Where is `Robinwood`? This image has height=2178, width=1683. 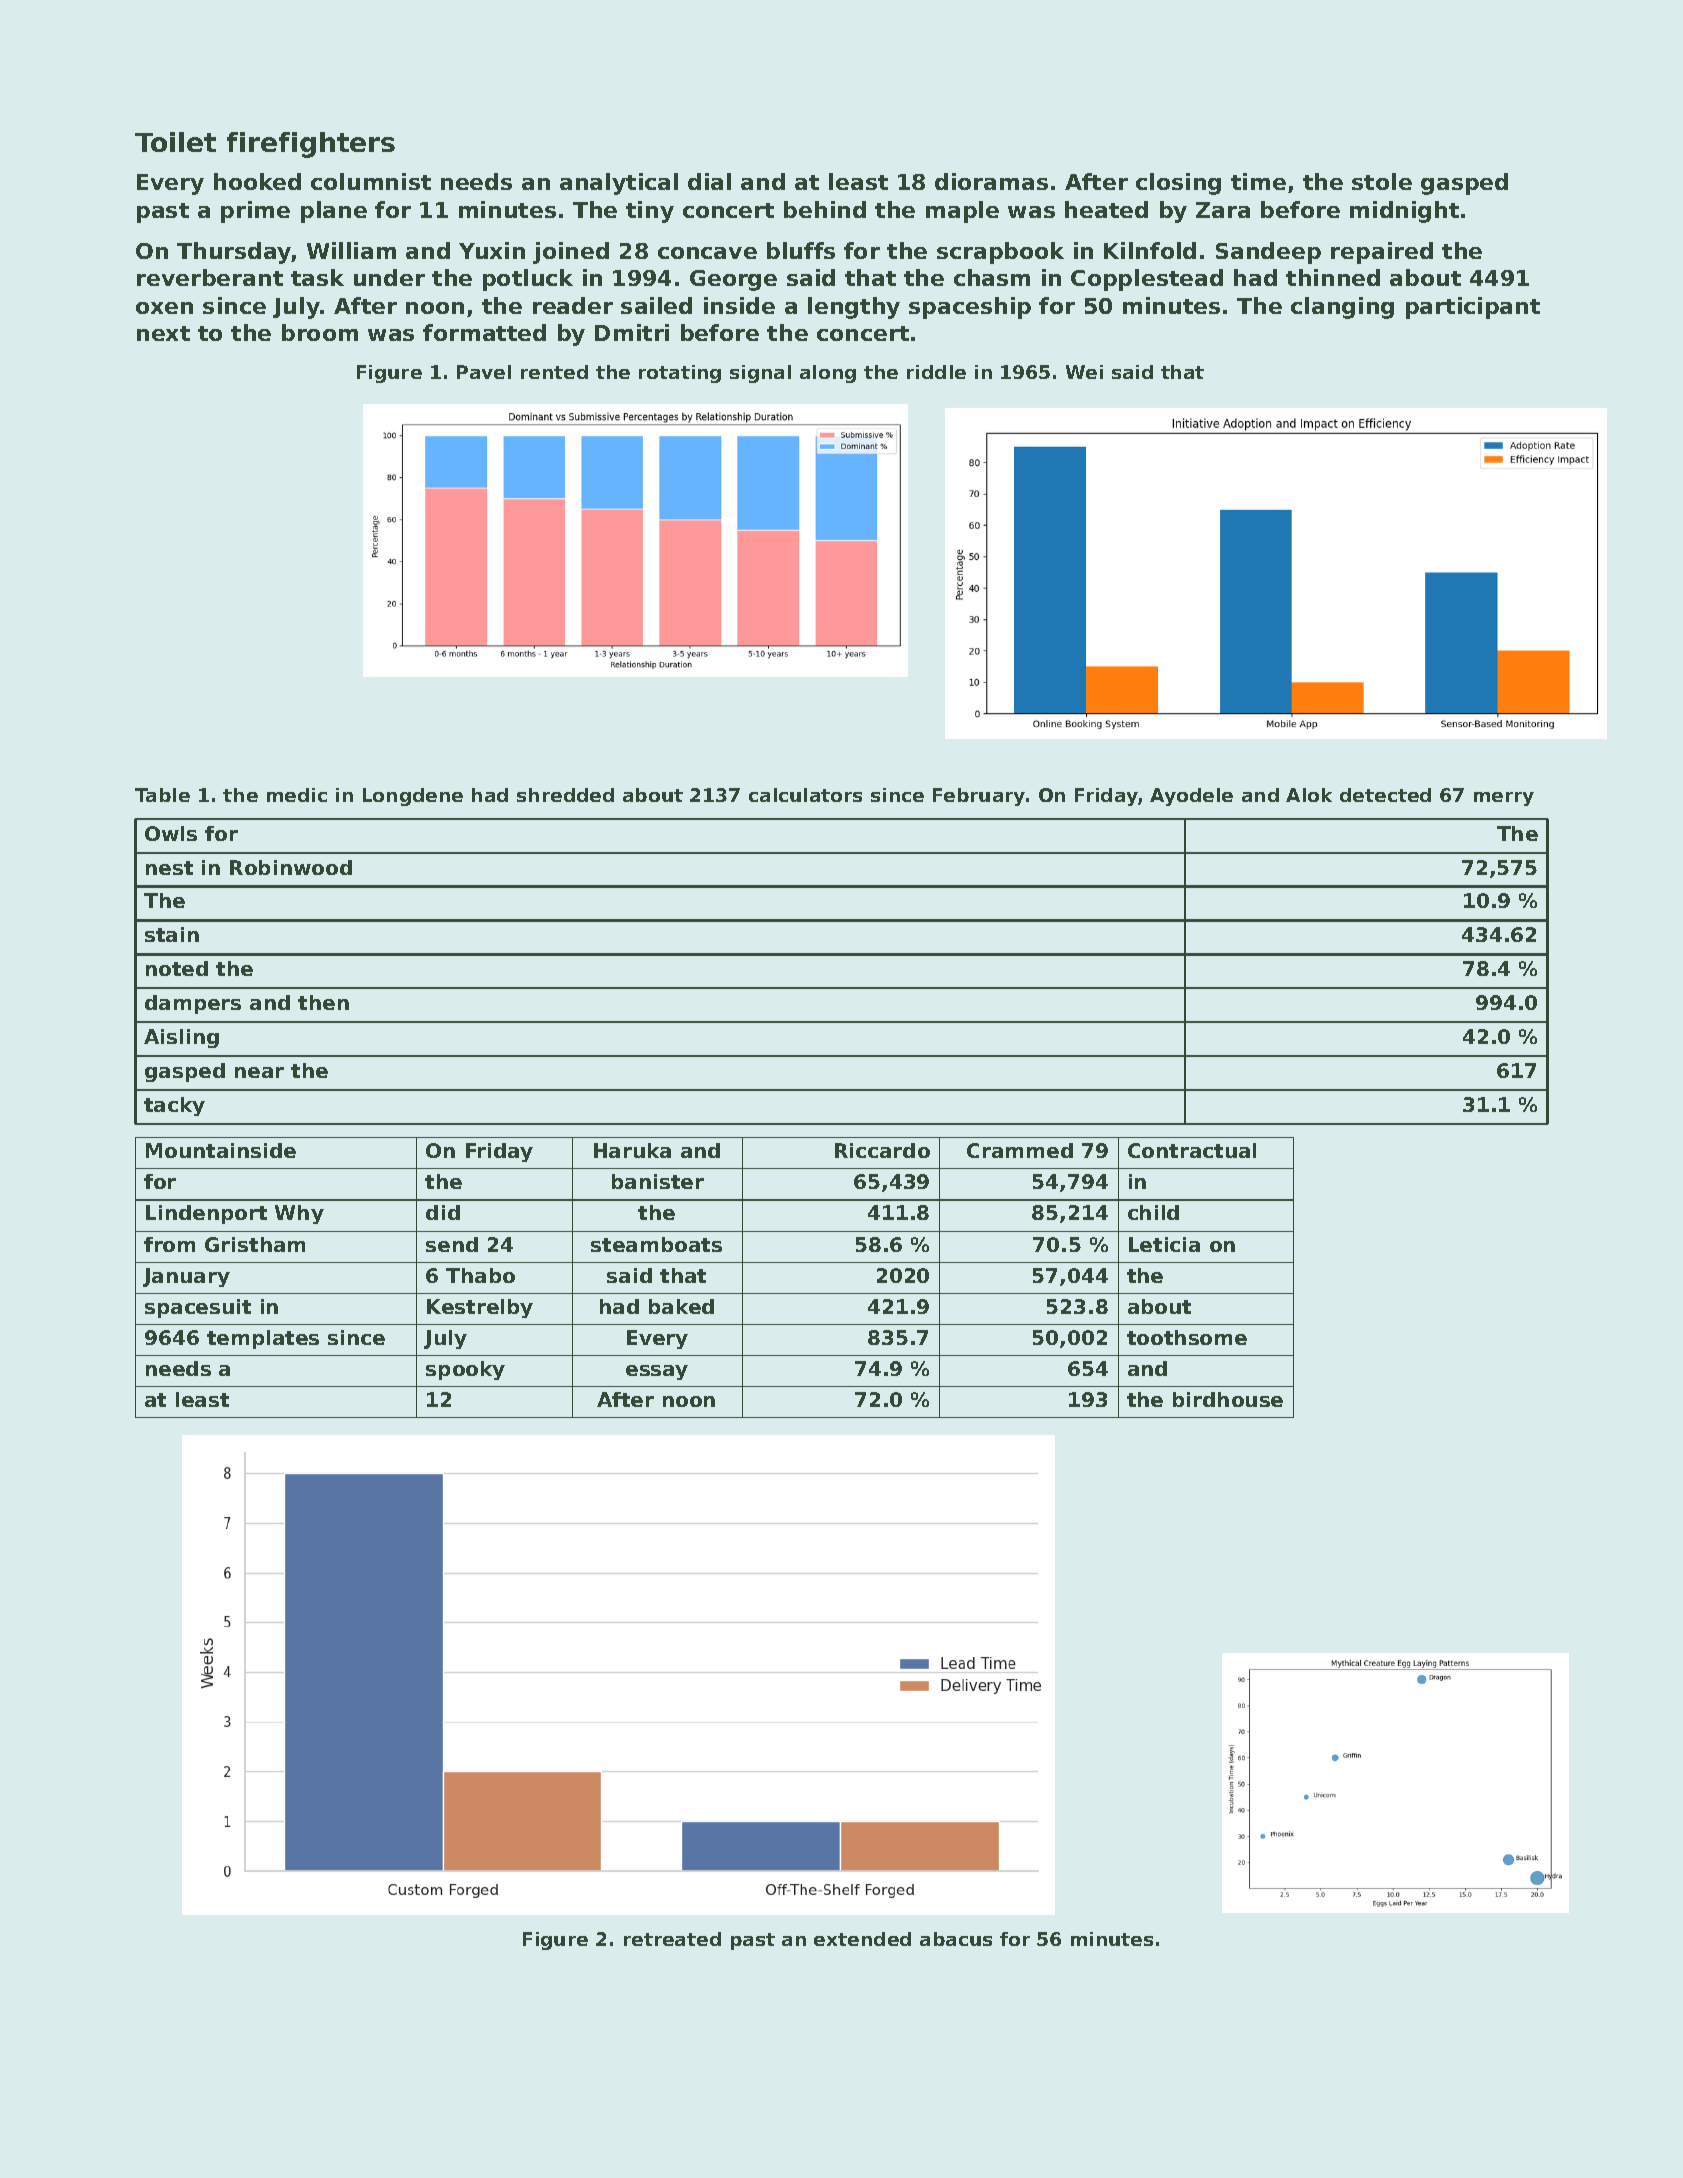
Robinwood is located at coordinates (291, 867).
